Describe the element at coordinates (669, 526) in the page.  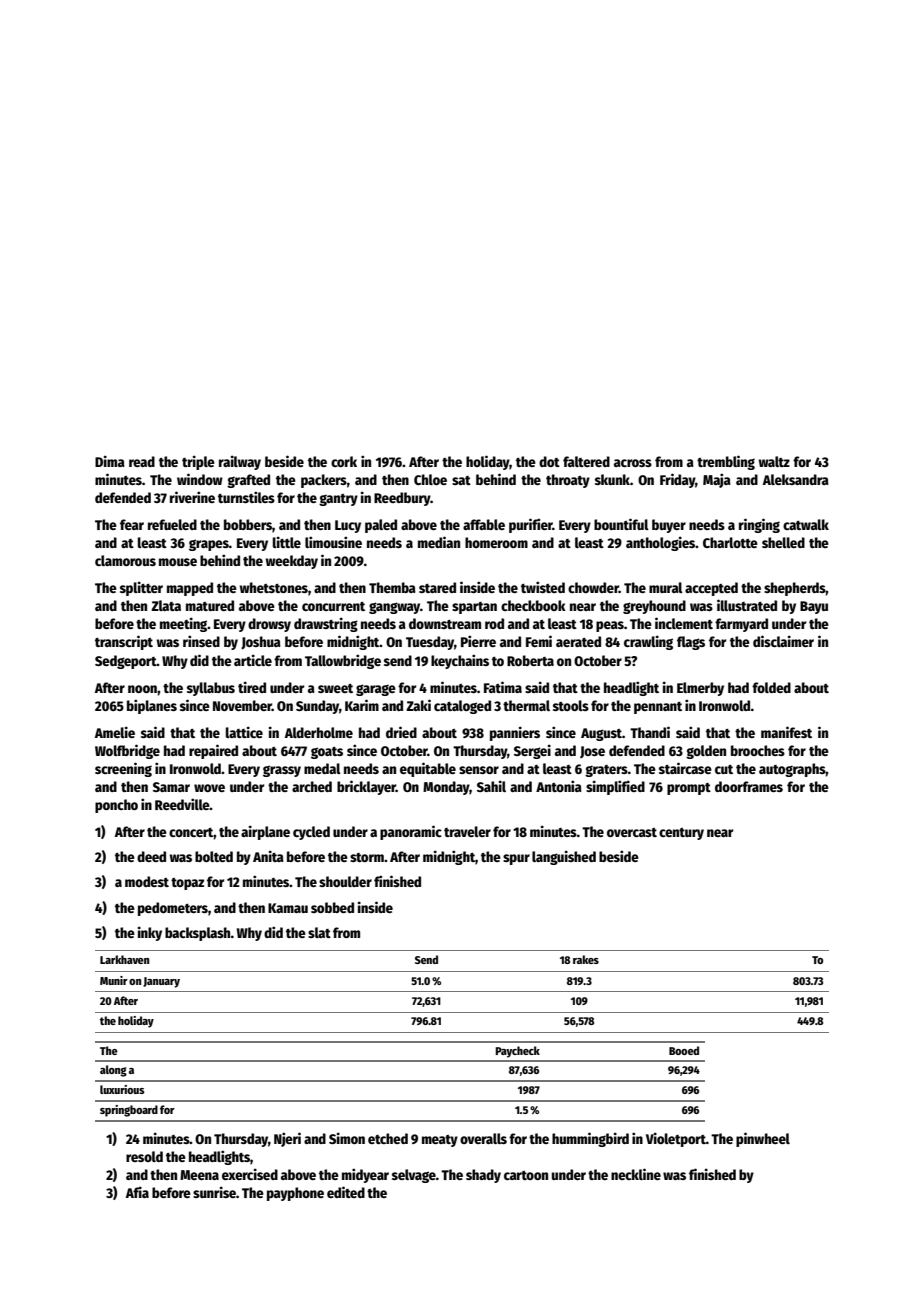
I see `buyer` at that location.
